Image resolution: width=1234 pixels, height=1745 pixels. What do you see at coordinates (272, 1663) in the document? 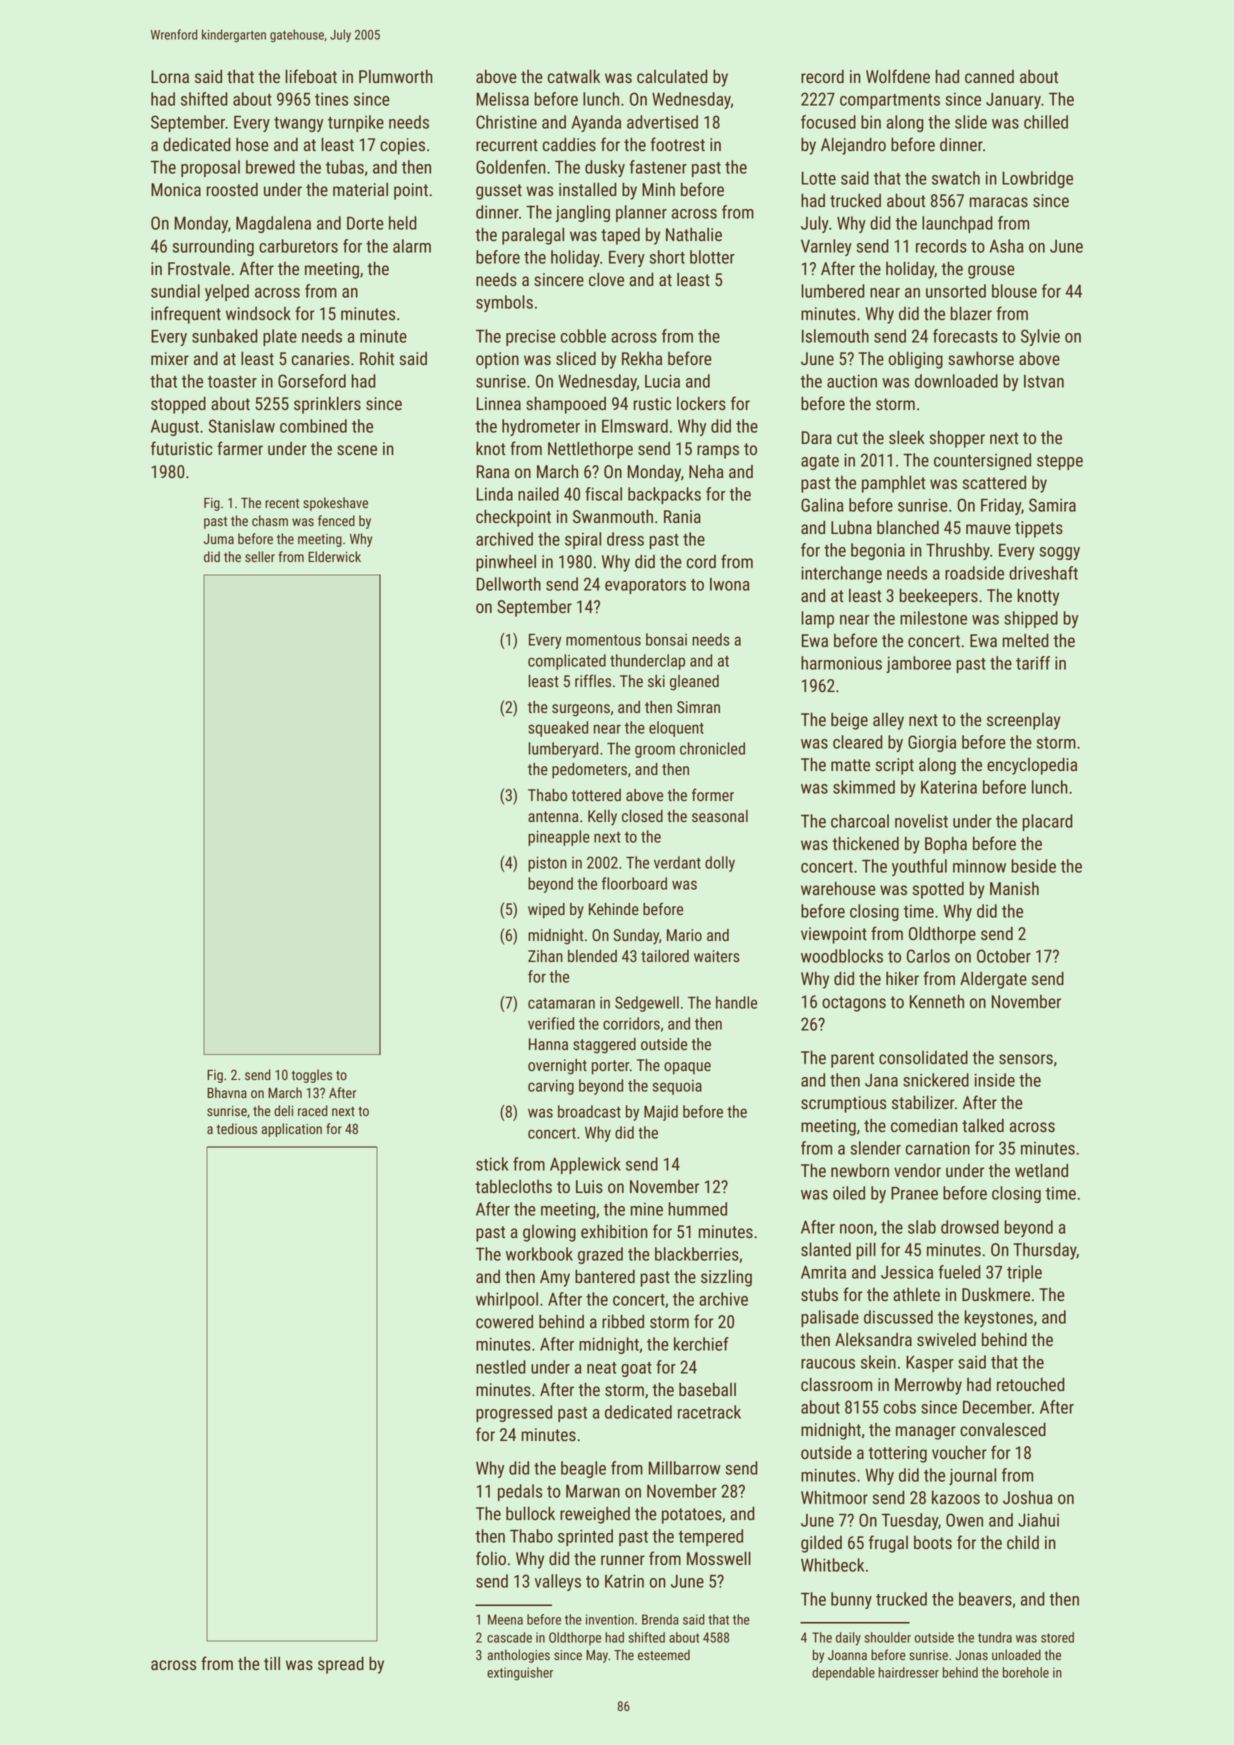
I see `till` at bounding box center [272, 1663].
